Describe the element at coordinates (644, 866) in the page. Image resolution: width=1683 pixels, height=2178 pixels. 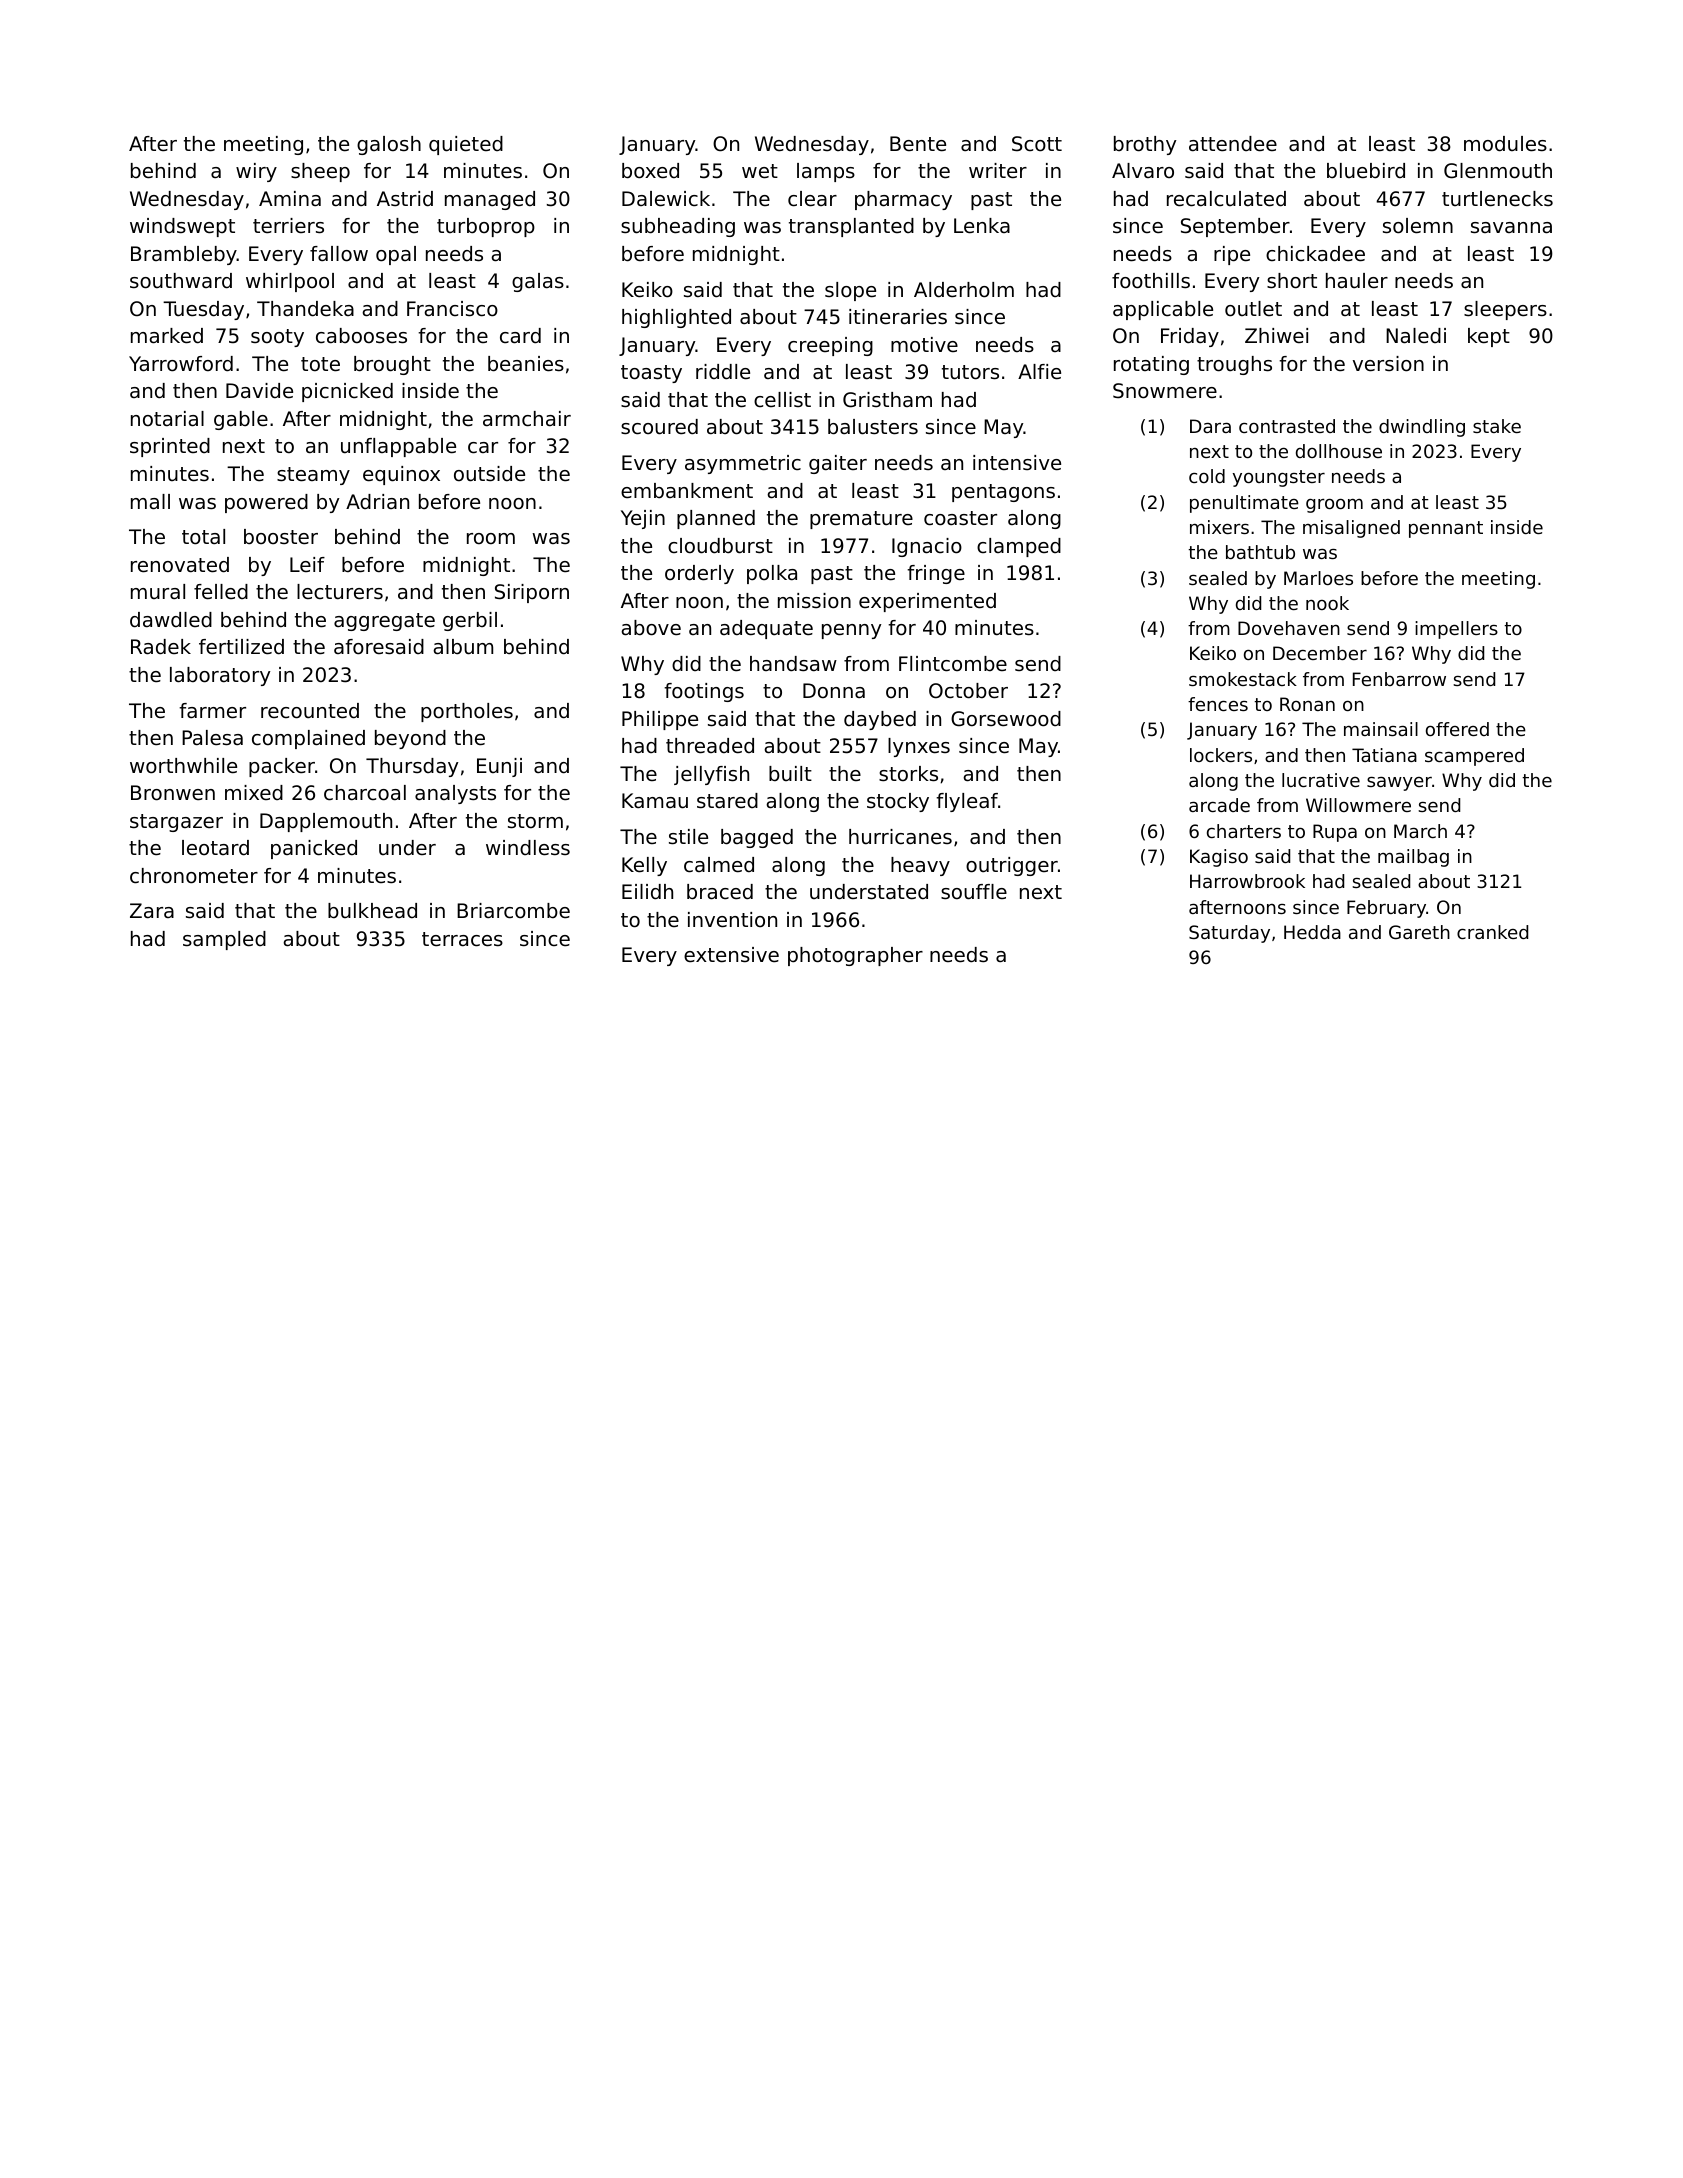
I see `Kelly` at that location.
